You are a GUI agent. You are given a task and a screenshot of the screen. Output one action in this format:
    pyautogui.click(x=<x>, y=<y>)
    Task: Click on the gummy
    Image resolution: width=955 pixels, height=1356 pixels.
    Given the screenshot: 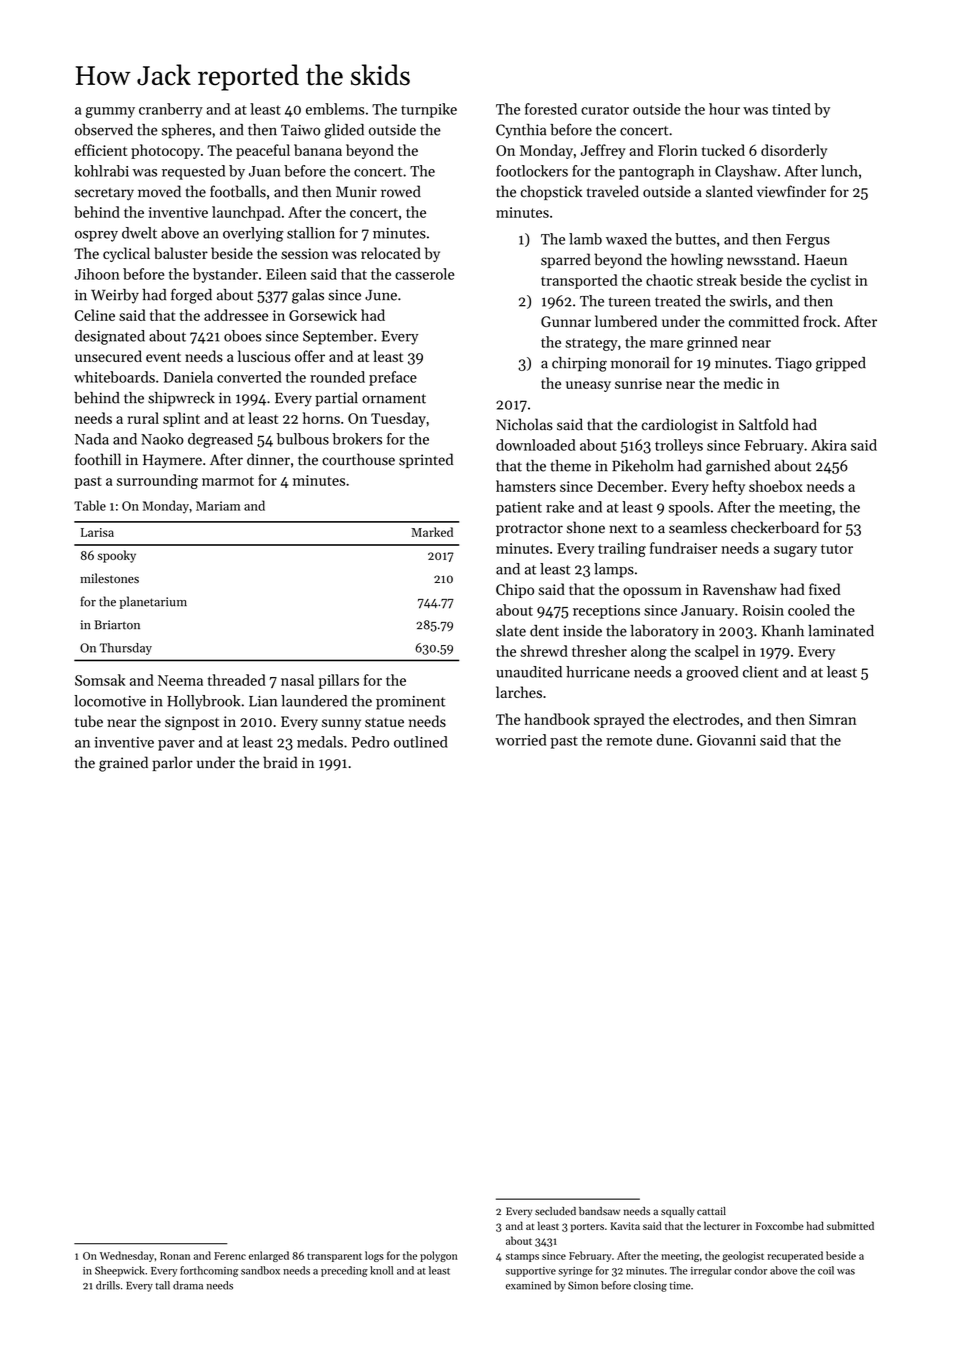 What is the action you would take?
    pyautogui.click(x=110, y=112)
